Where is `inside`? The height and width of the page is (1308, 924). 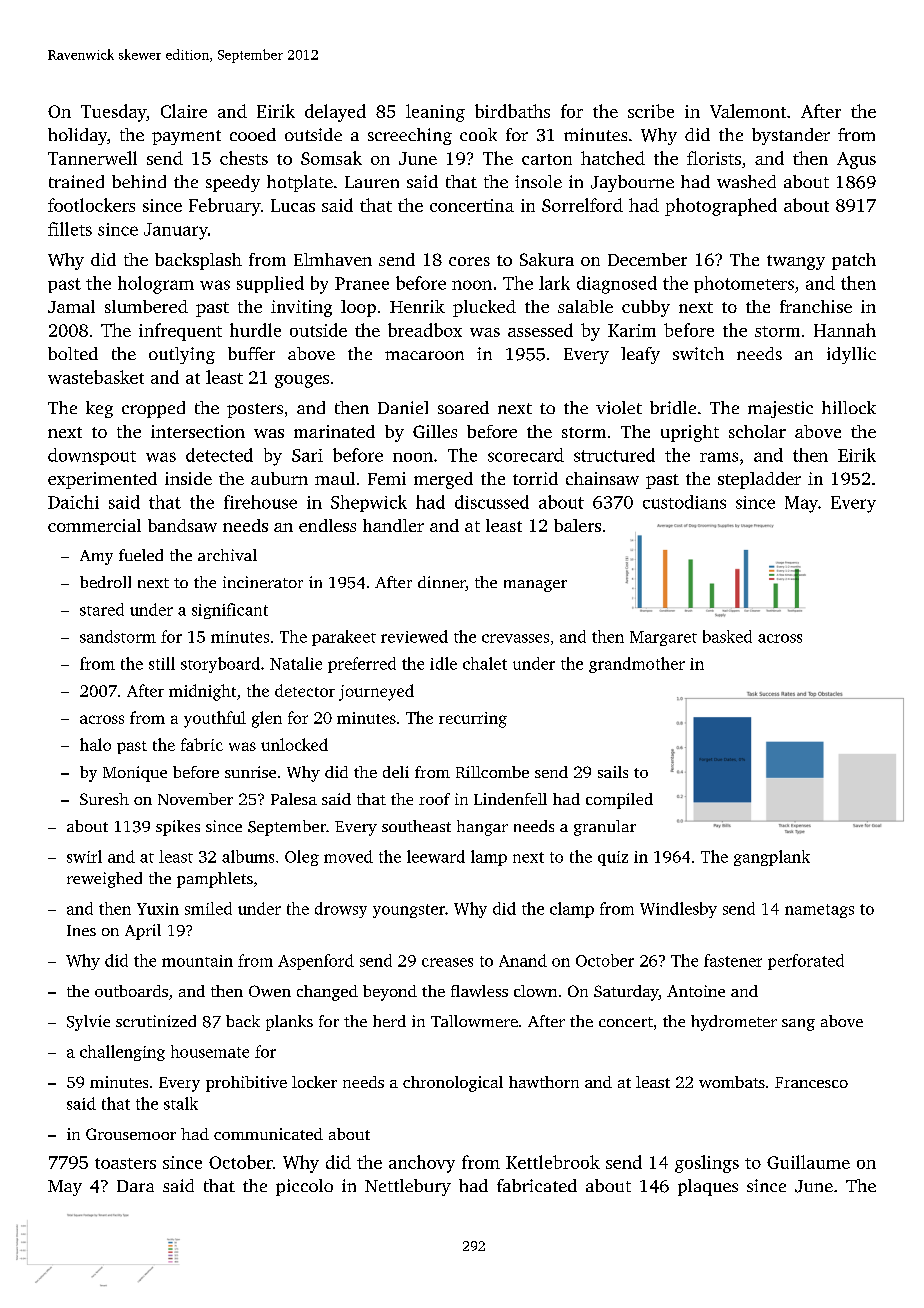 inside is located at coordinates (188, 478).
